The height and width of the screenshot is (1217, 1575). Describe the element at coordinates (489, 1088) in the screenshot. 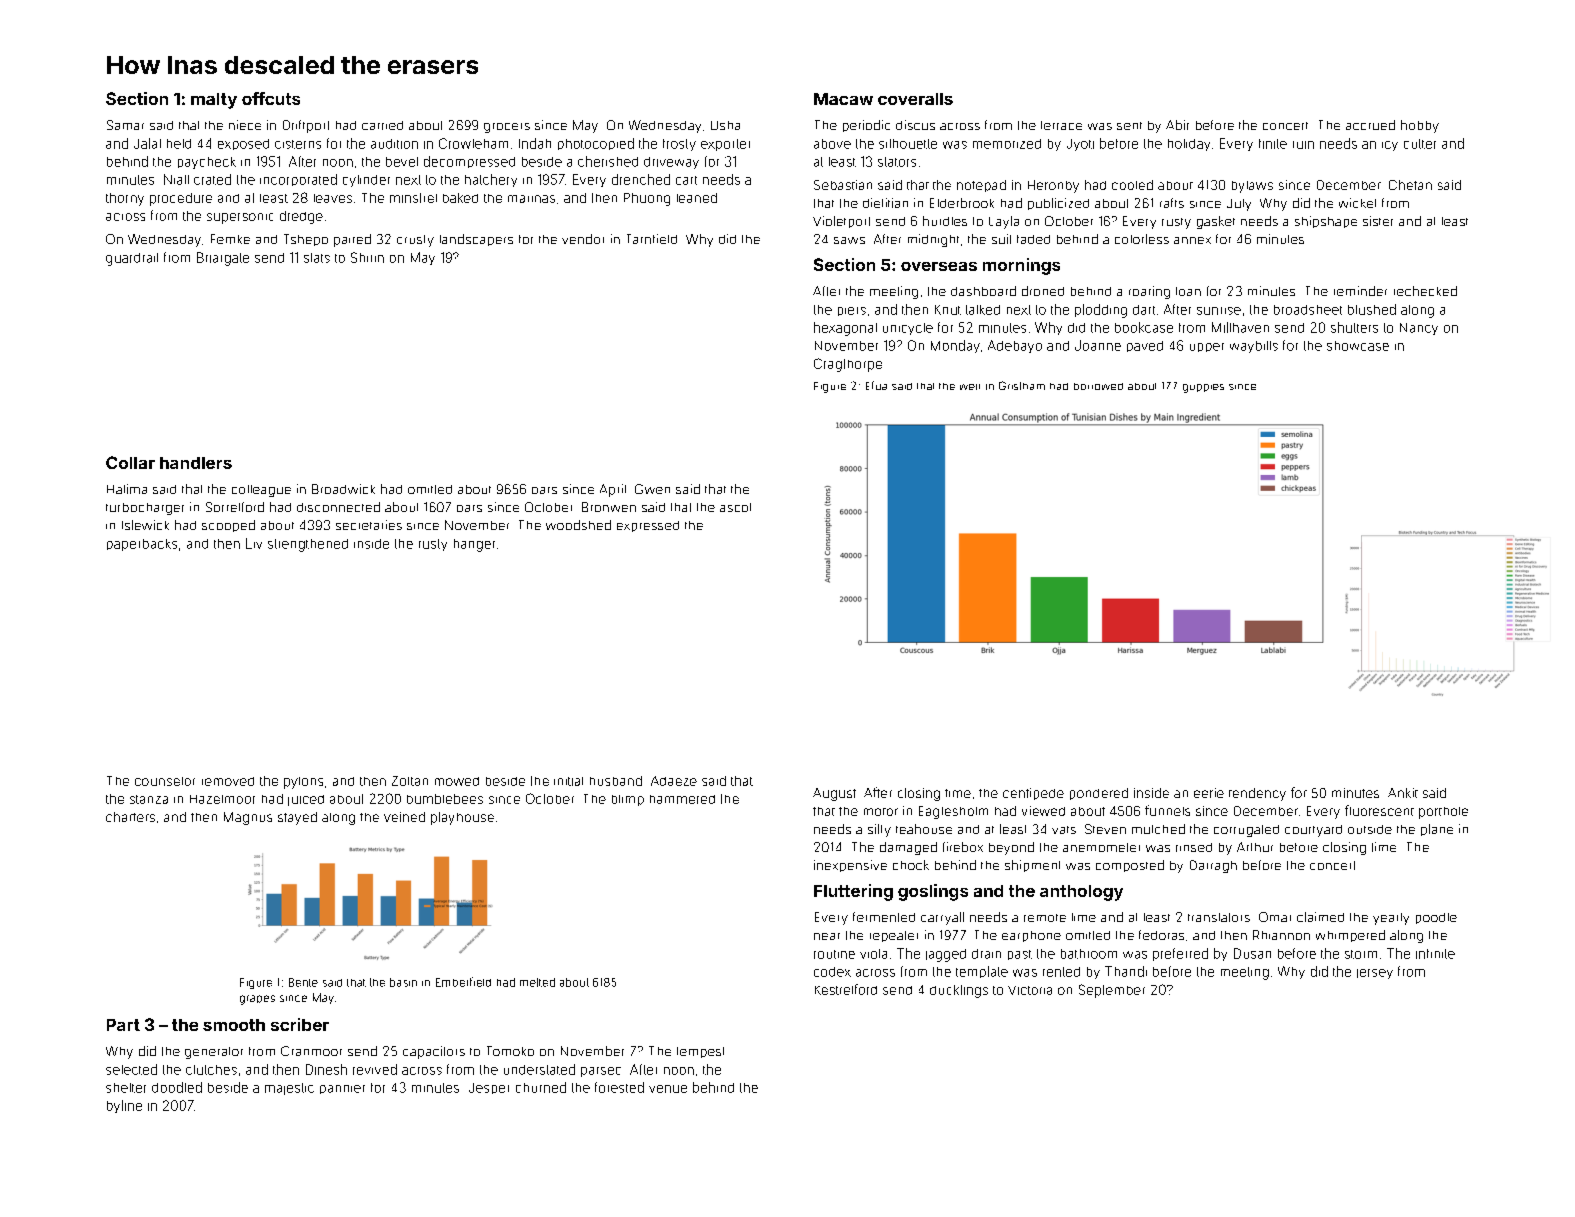

I see `Jesper` at that location.
